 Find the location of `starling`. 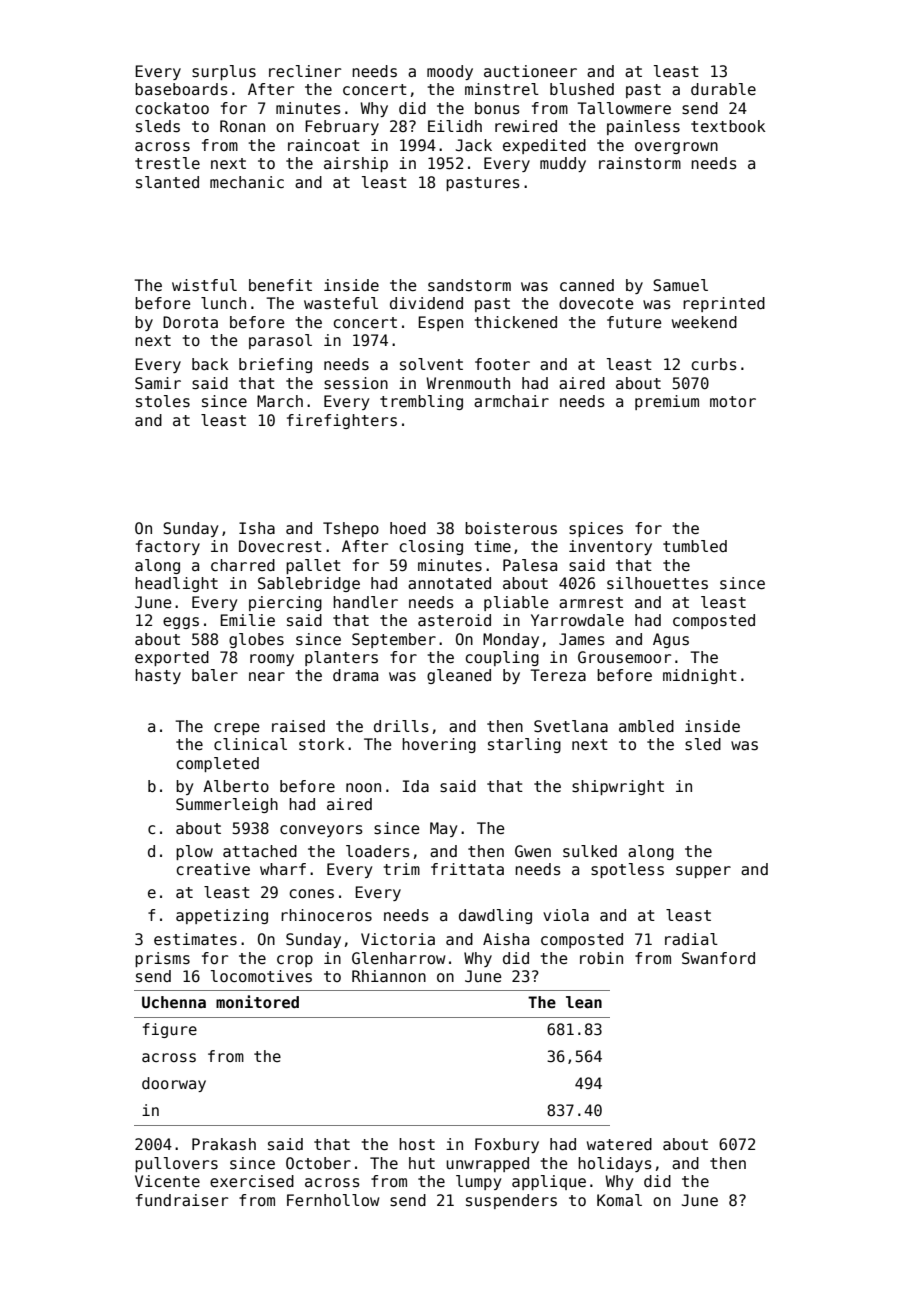

starling is located at coordinates (524, 745).
